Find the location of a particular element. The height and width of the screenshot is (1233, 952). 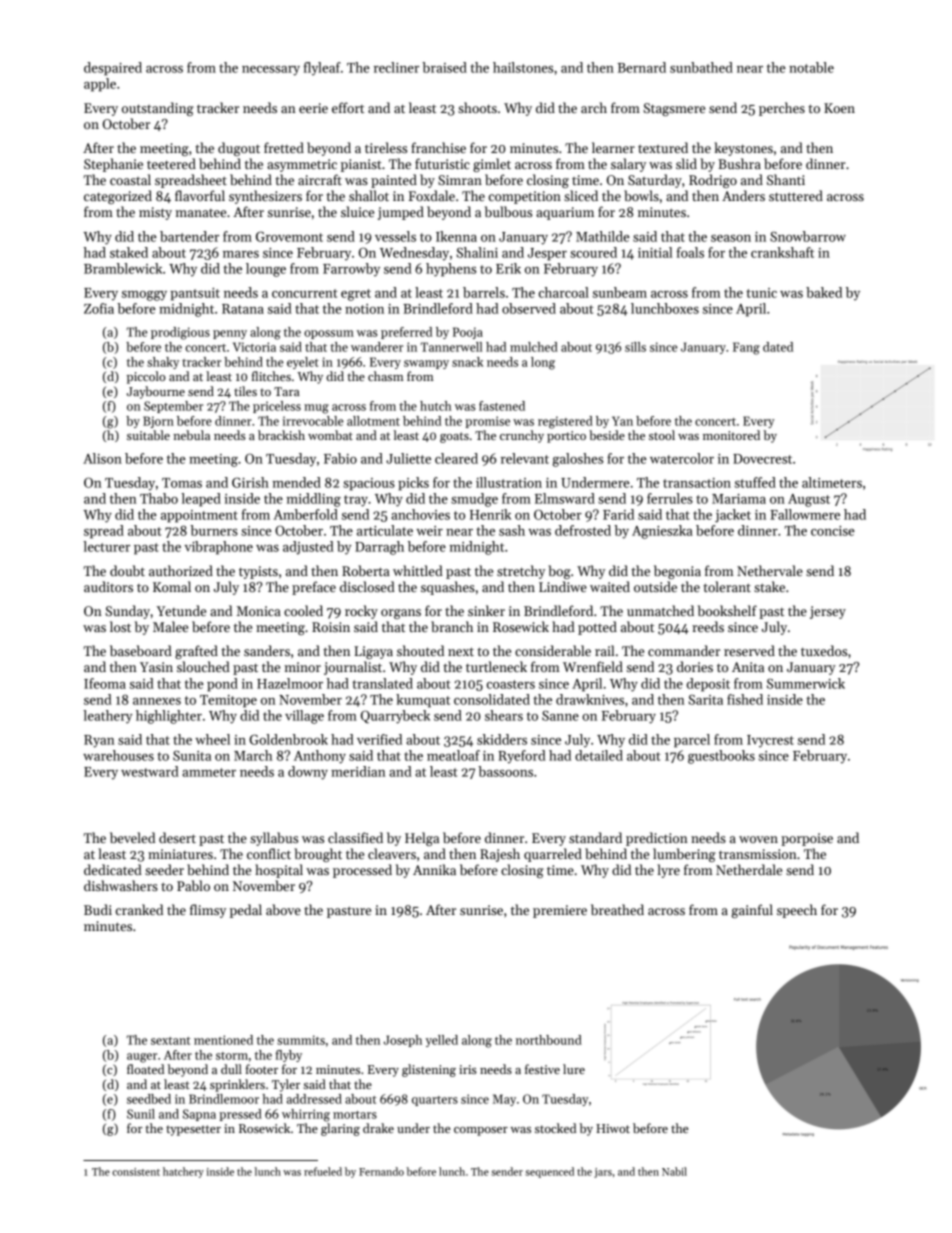

auditors is located at coordinates (108, 586).
